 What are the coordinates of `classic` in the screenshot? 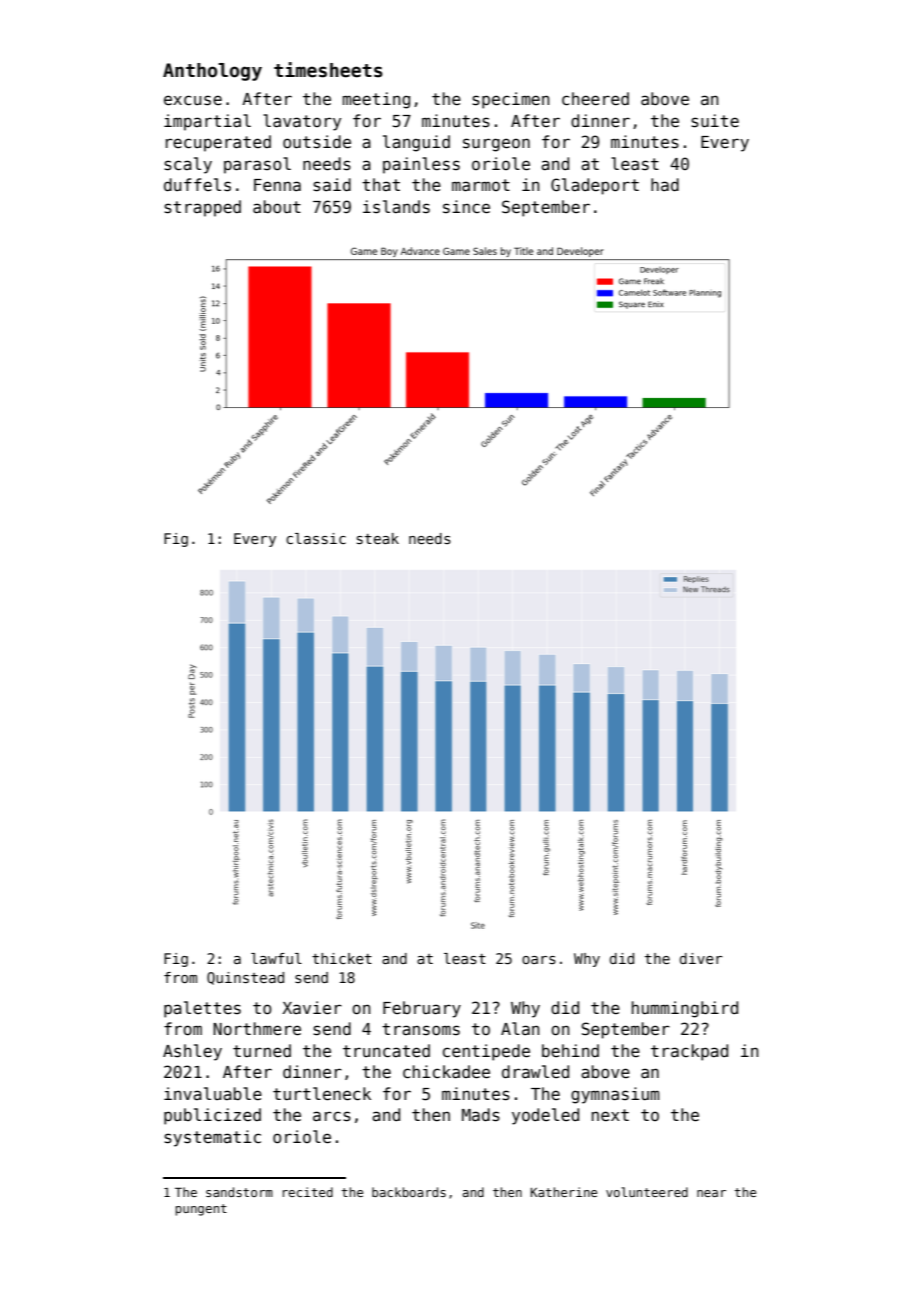 It's located at (316, 538).
